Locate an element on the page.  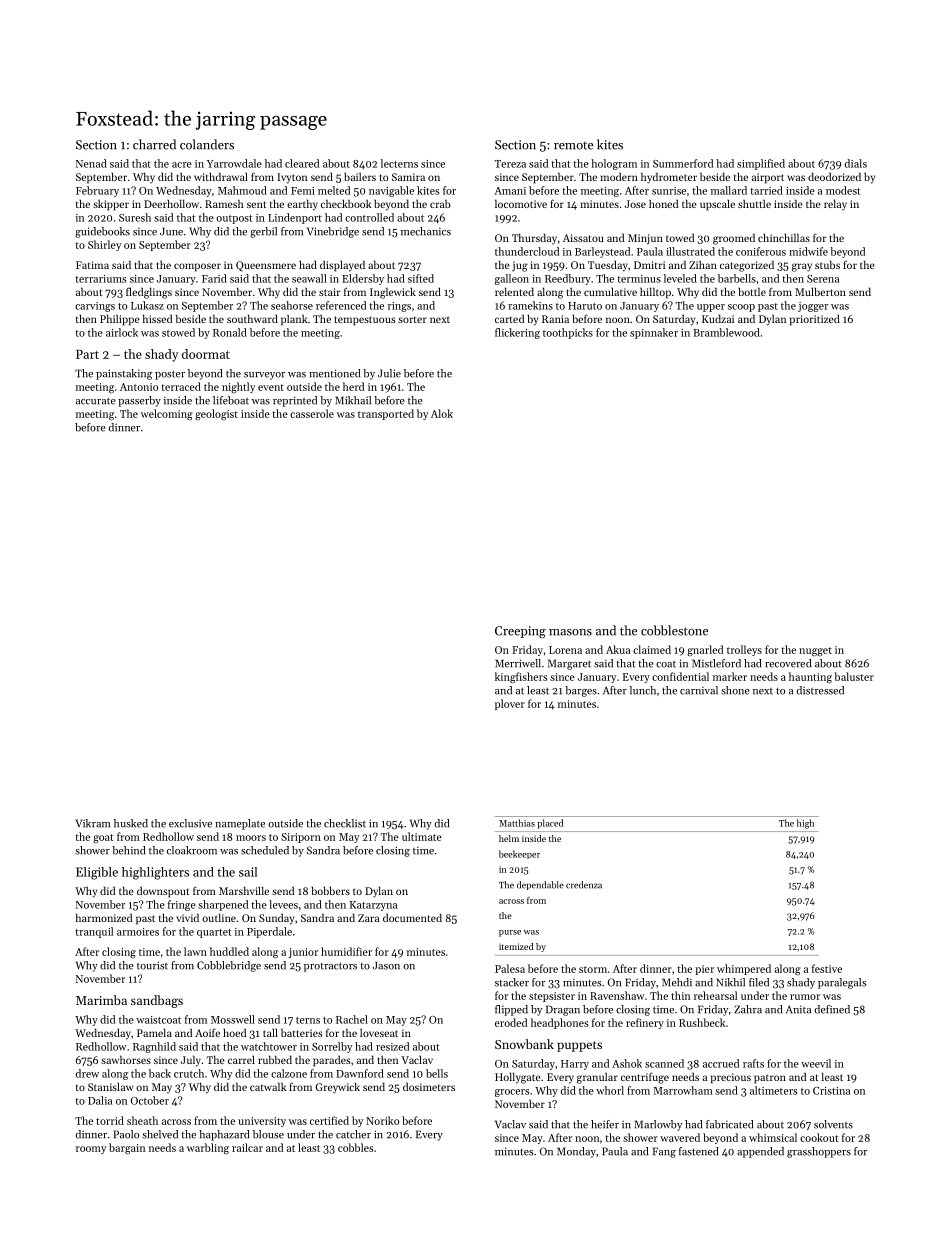
outline is located at coordinates (219, 917).
